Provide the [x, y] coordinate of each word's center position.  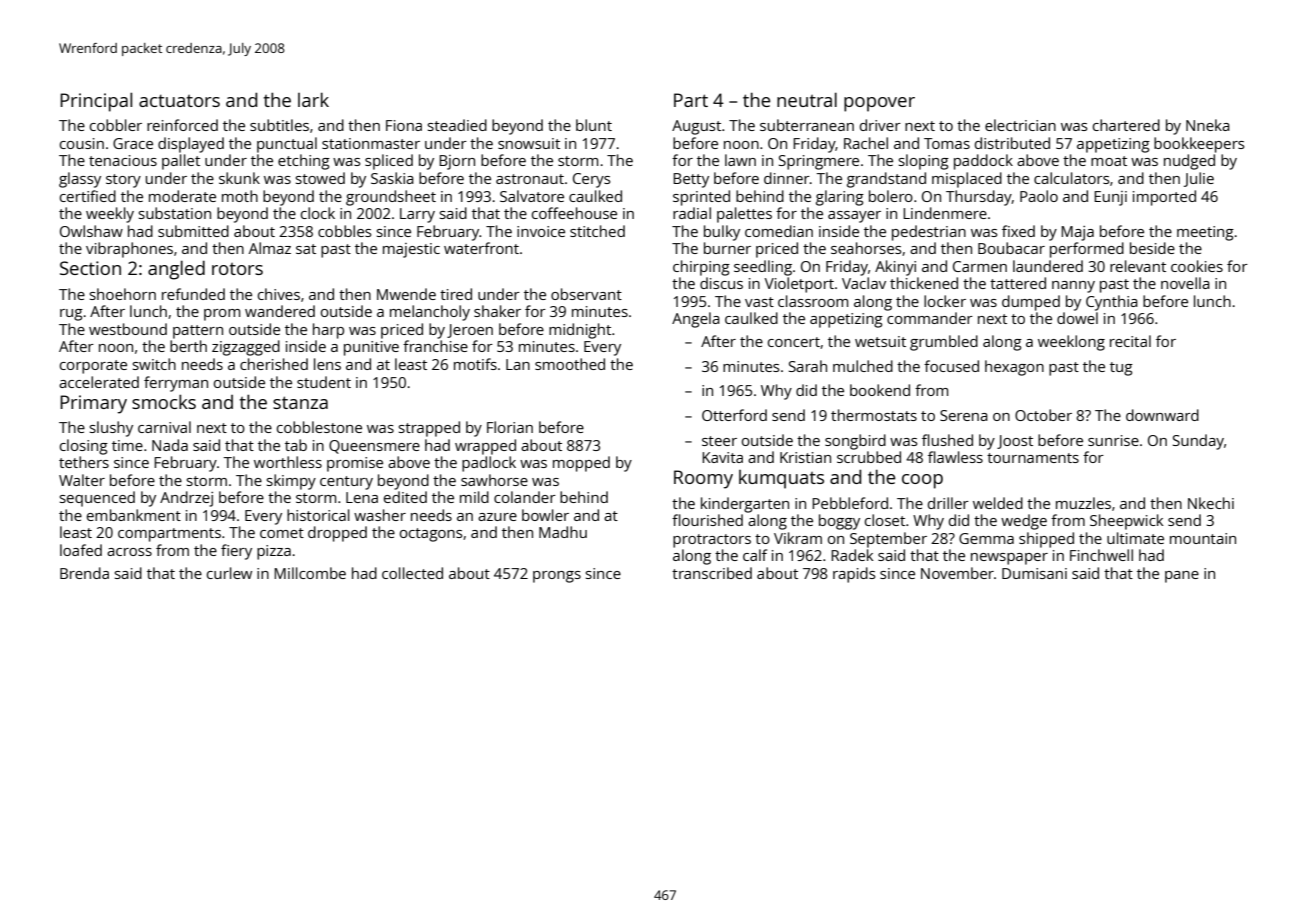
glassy [80, 180]
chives [279, 294]
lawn [740, 160]
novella [1185, 283]
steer [719, 441]
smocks [164, 401]
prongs [557, 577]
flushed [947, 440]
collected [412, 573]
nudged [1189, 162]
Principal [96, 102]
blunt [594, 125]
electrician [1020, 125]
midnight [580, 331]
